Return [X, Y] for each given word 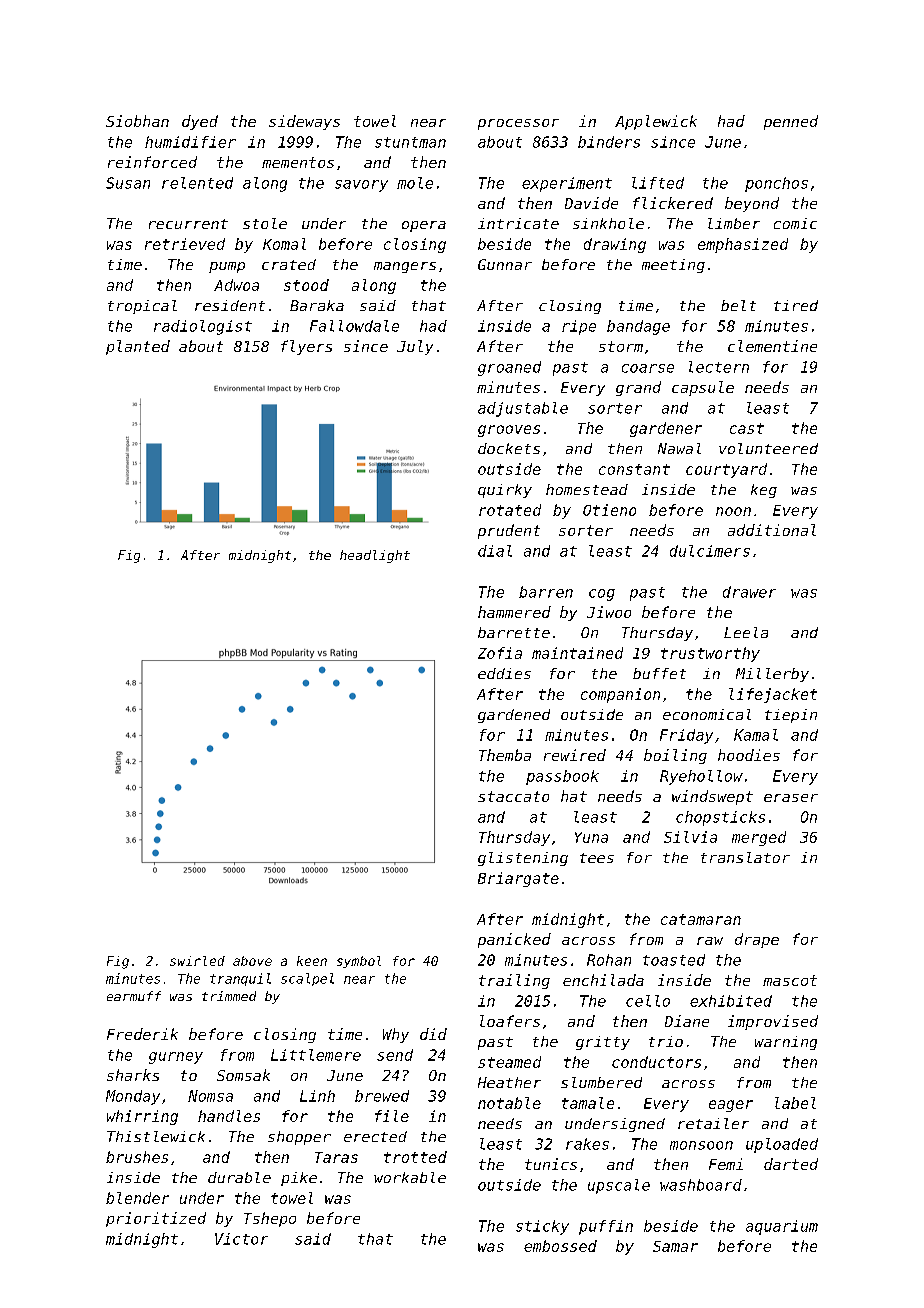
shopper [299, 1138]
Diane [687, 1021]
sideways [304, 122]
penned [791, 122]
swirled [197, 961]
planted [138, 347]
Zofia [500, 653]
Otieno [609, 510]
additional [772, 530]
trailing [514, 981]
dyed [200, 122]
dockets [509, 448]
